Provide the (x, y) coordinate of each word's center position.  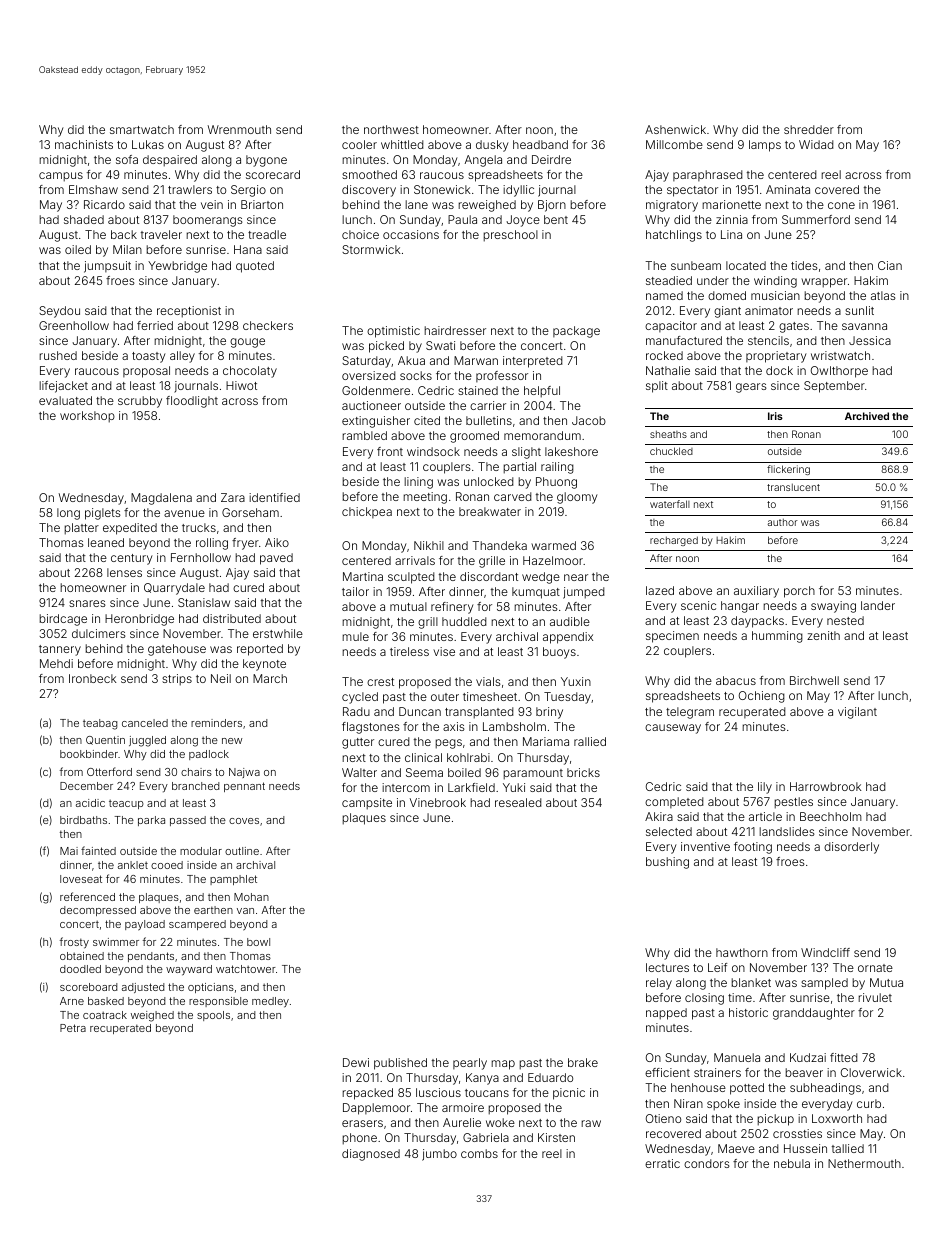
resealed (518, 802)
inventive (705, 846)
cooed (167, 865)
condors (707, 1163)
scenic (698, 605)
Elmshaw (93, 189)
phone (359, 1139)
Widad (816, 144)
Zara (233, 497)
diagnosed (371, 1155)
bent (556, 219)
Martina (363, 576)
